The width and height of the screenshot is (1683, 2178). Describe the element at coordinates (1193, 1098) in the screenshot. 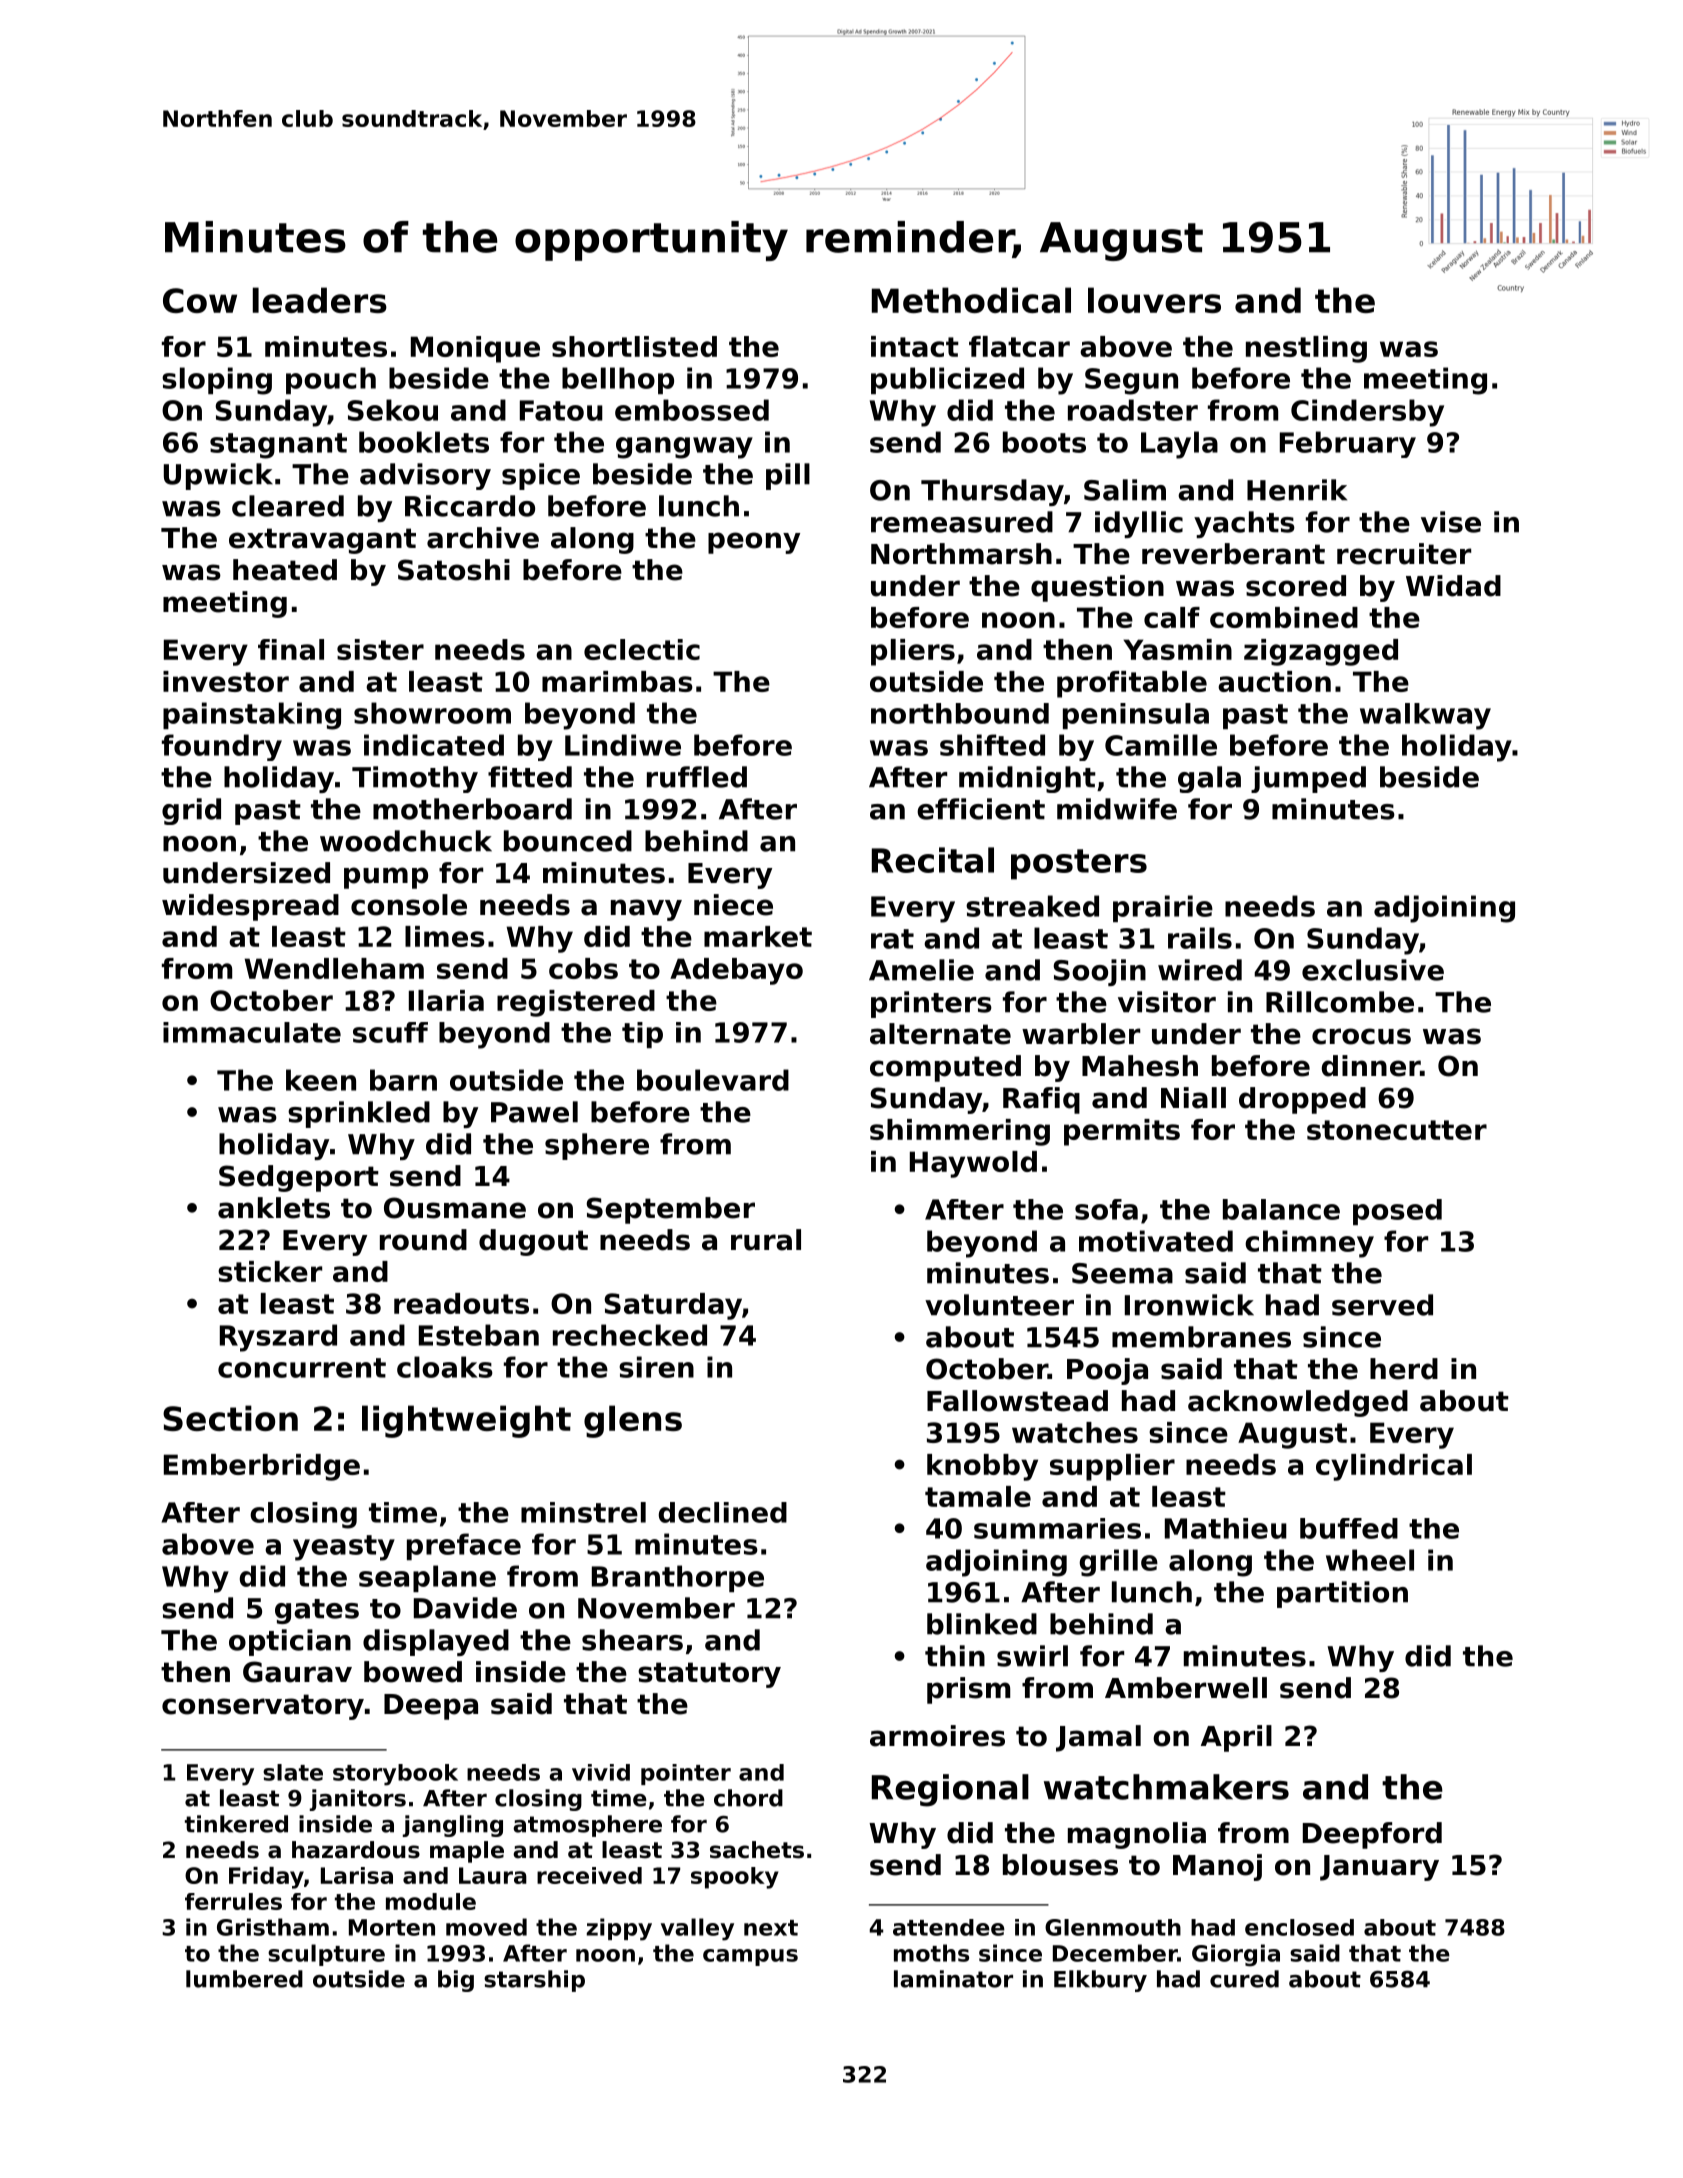

I see `Niall` at that location.
